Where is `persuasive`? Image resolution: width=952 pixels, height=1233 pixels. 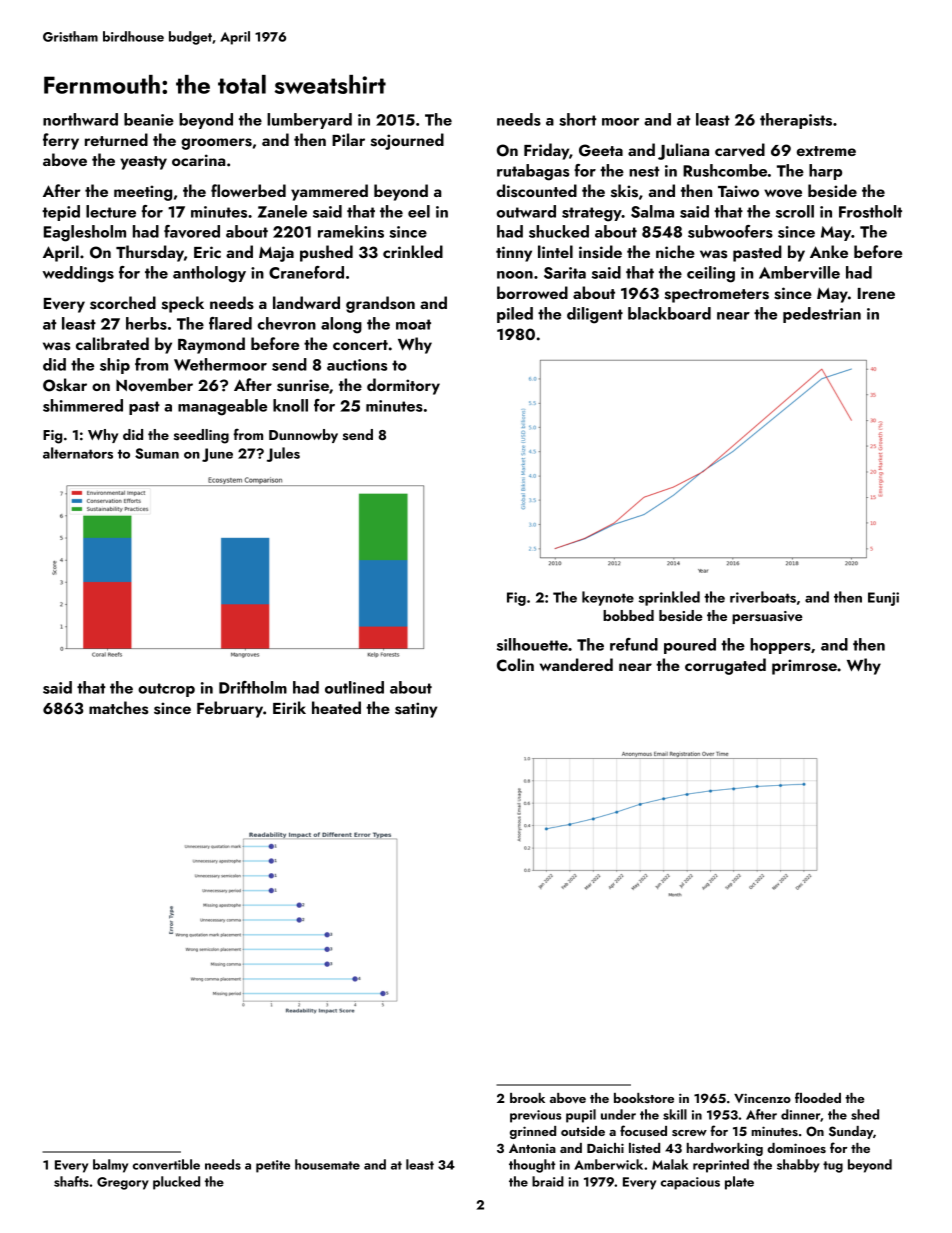 persuasive is located at coordinates (767, 617).
